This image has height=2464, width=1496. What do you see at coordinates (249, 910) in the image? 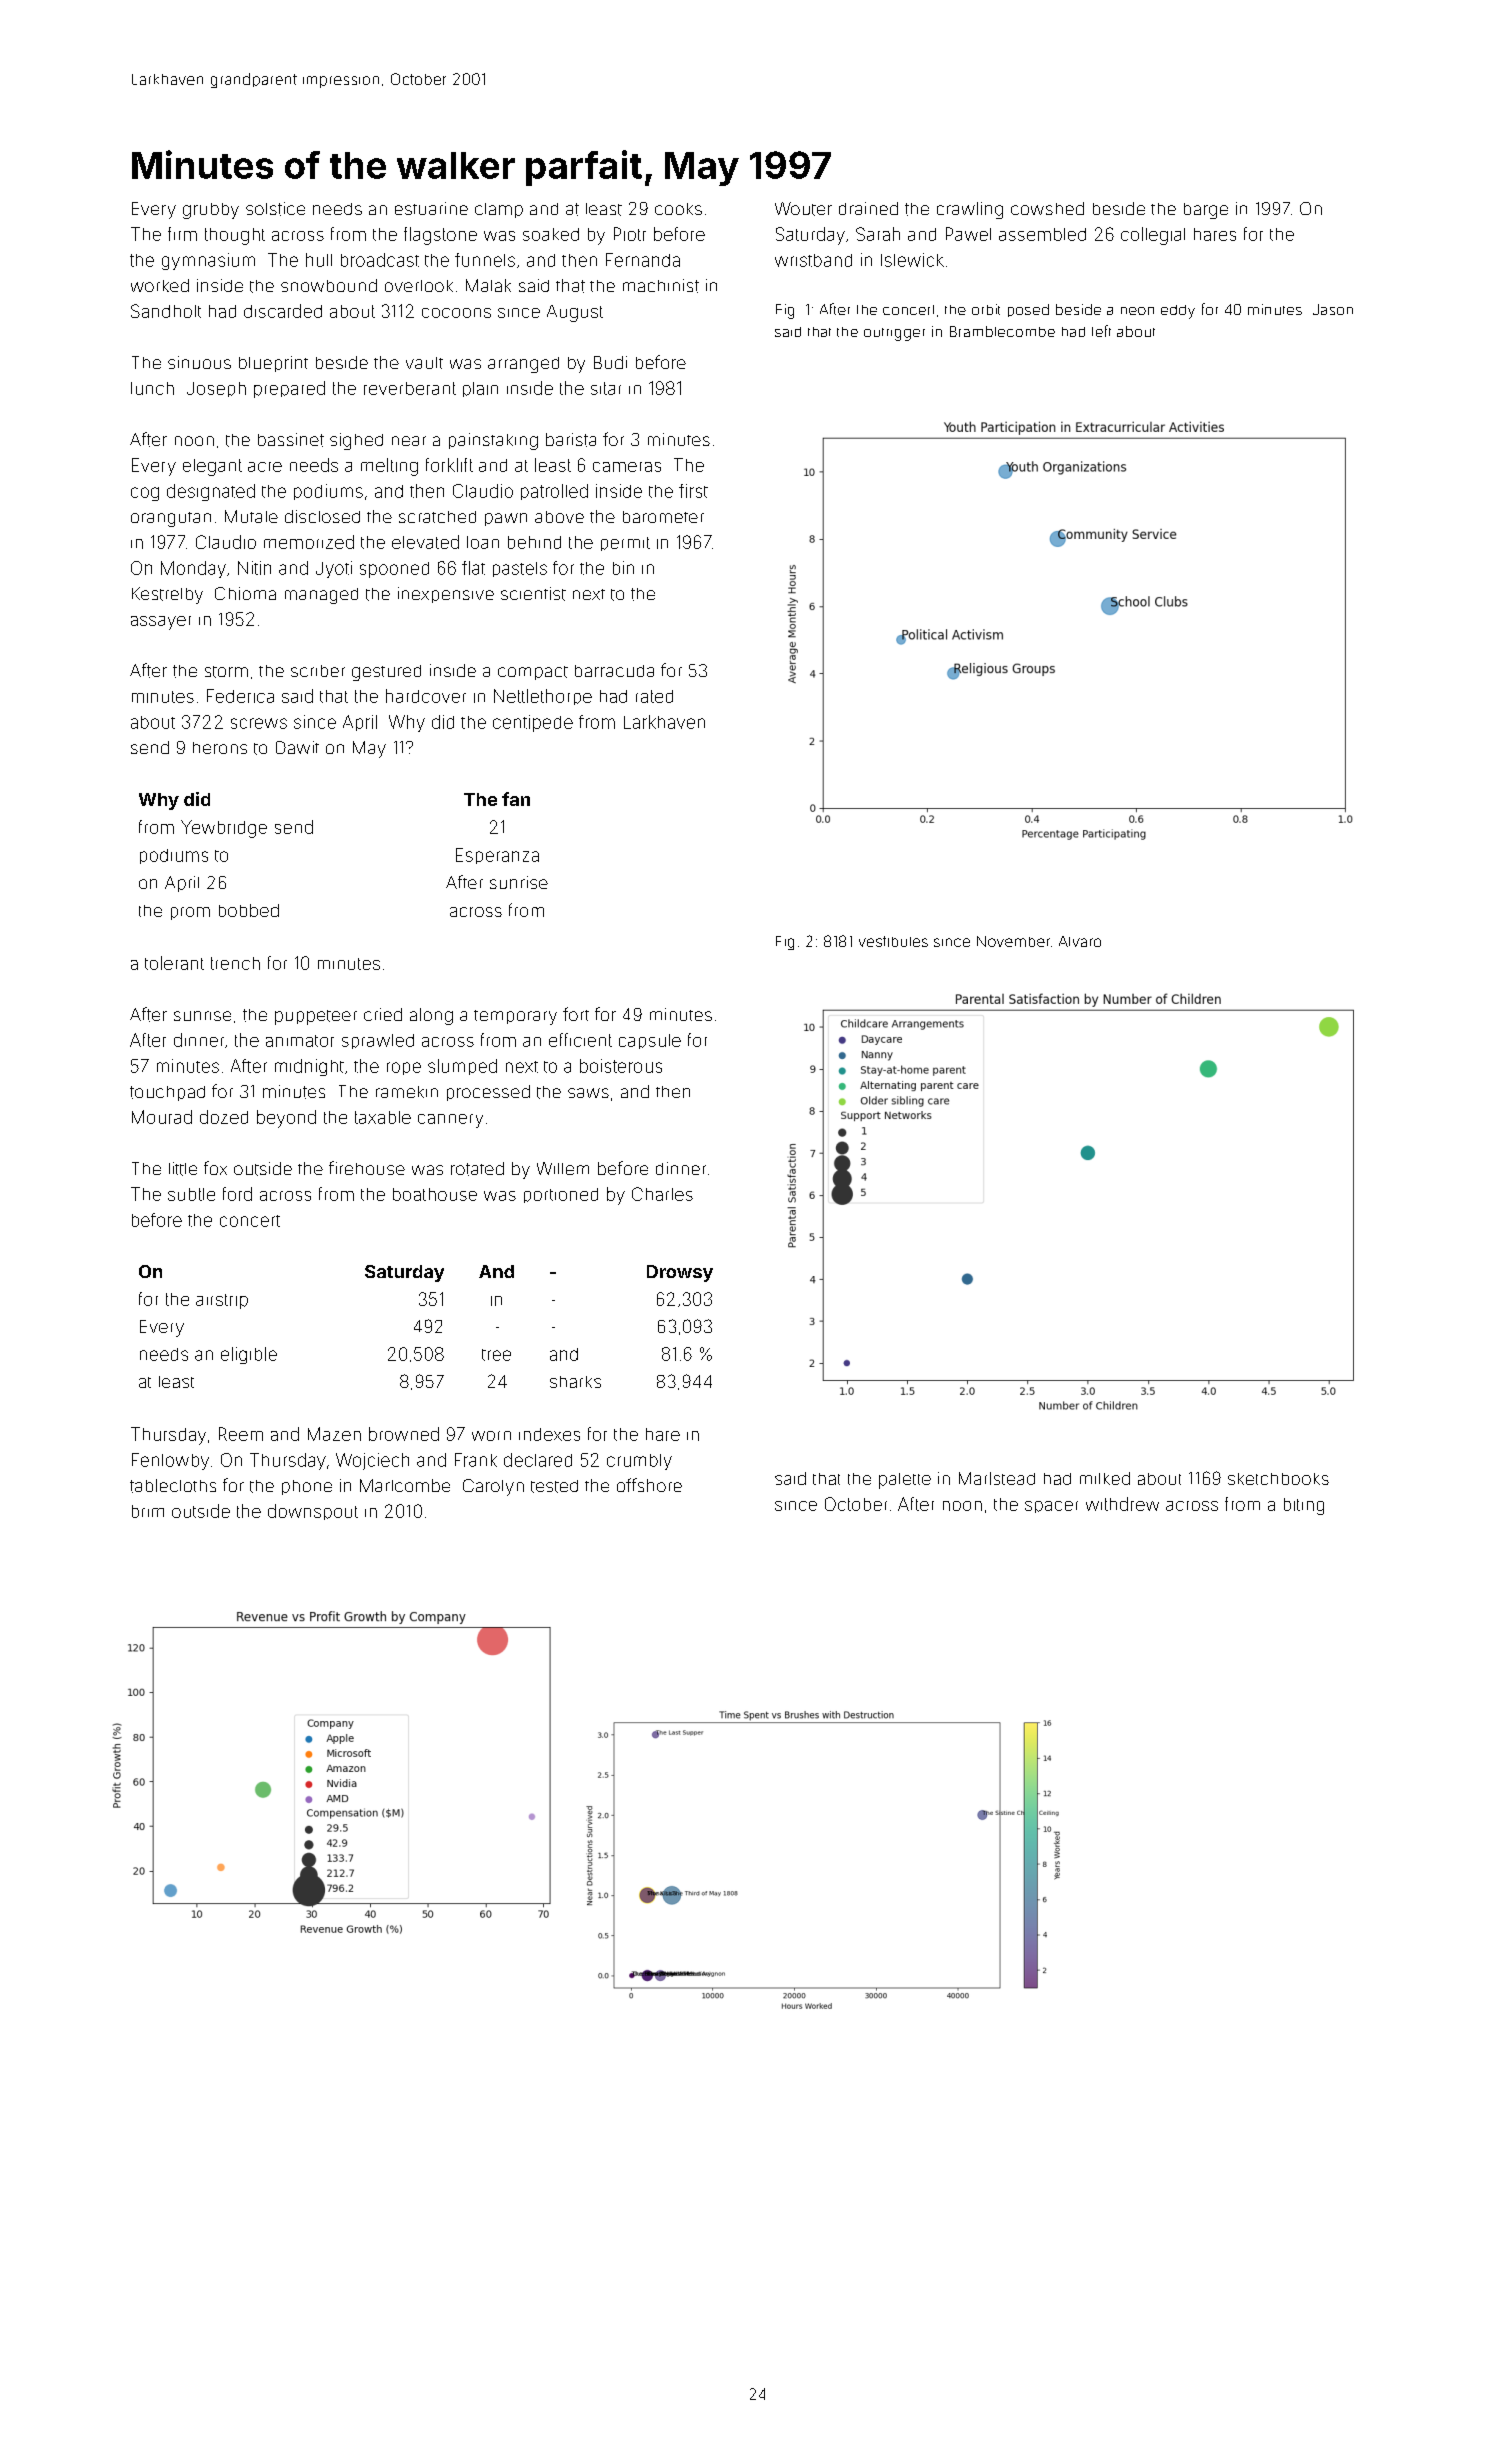
I see `bobbed` at bounding box center [249, 910].
